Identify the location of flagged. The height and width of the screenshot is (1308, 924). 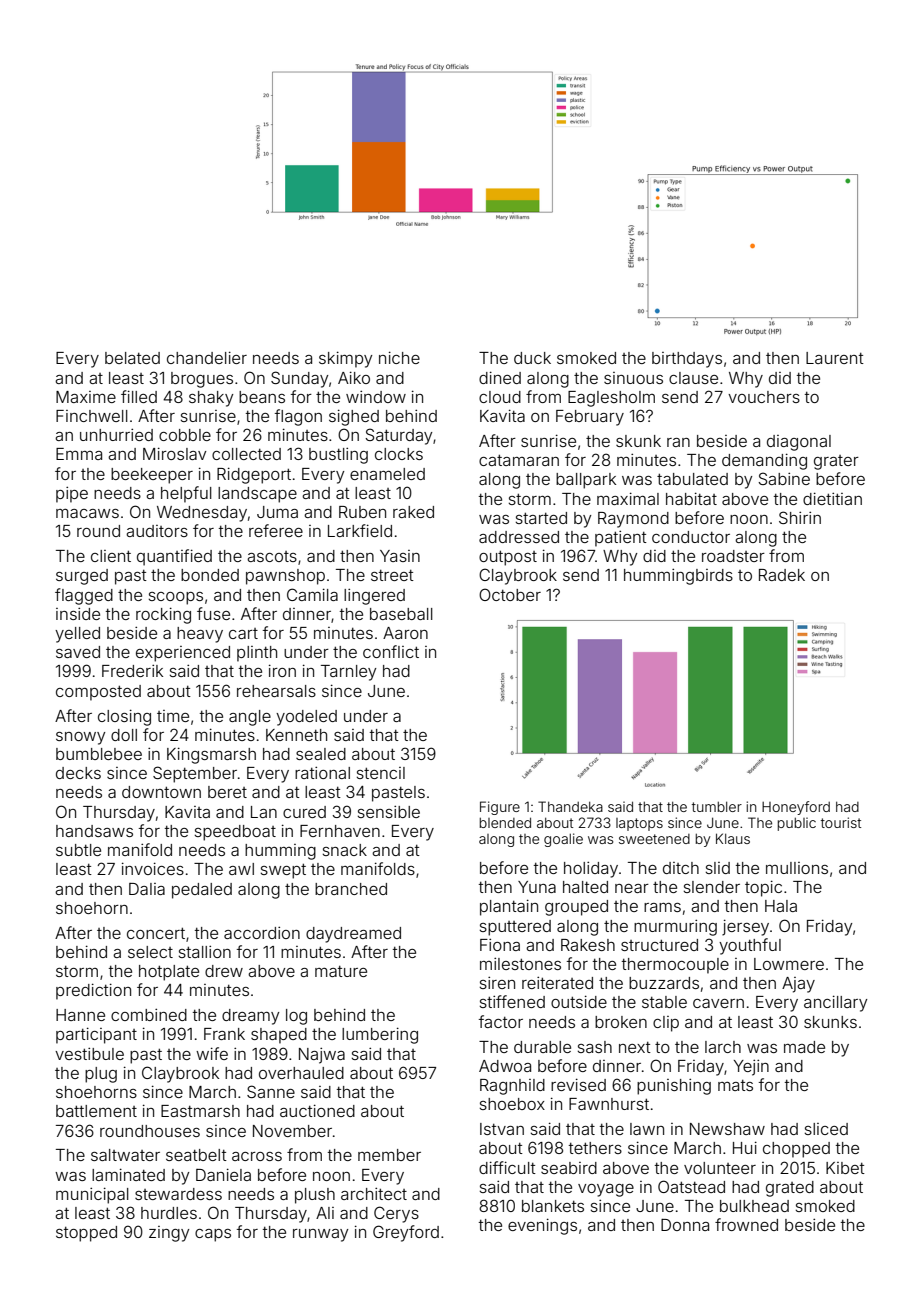
(84, 596).
